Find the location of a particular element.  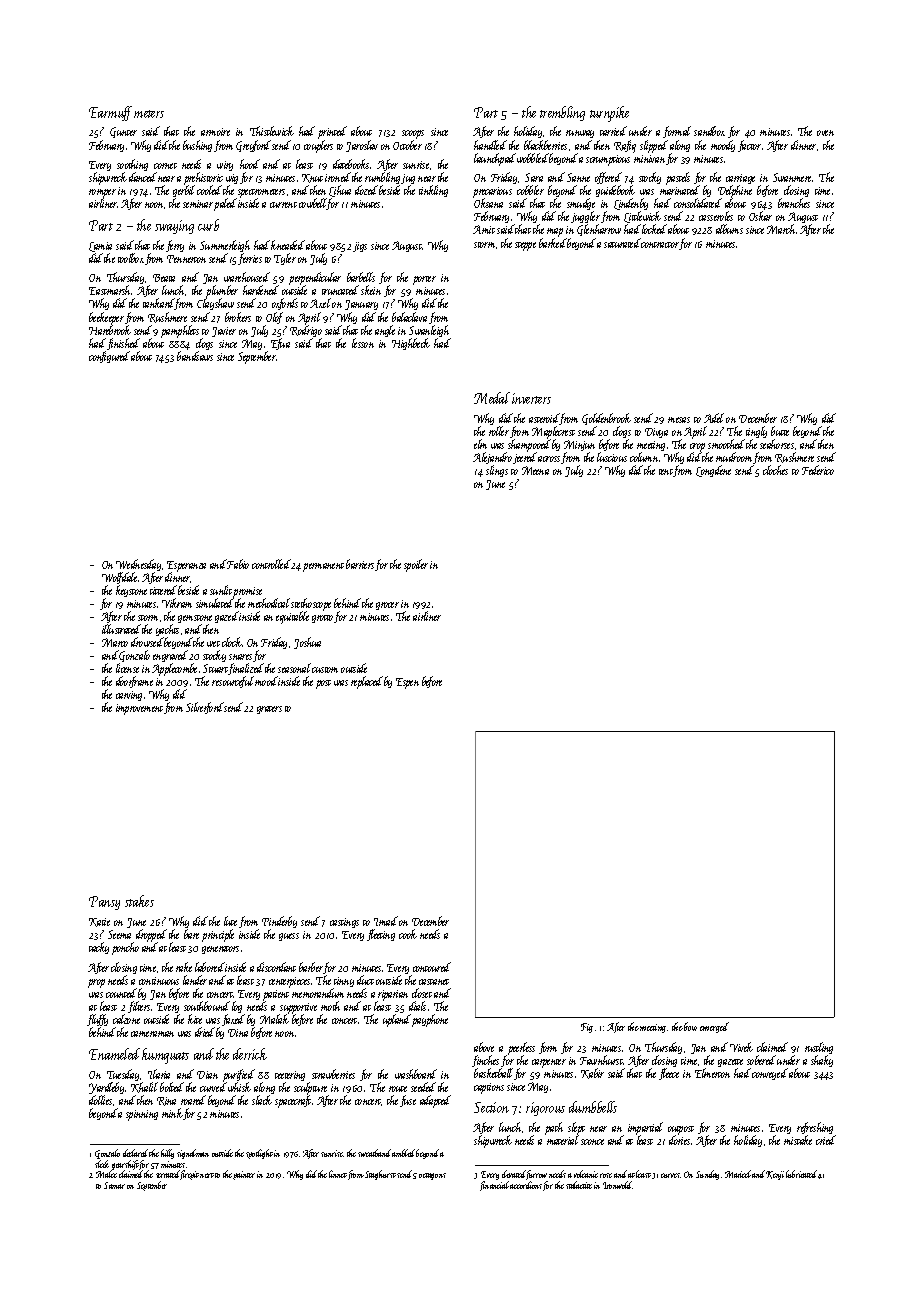

contoured is located at coordinates (432, 967).
